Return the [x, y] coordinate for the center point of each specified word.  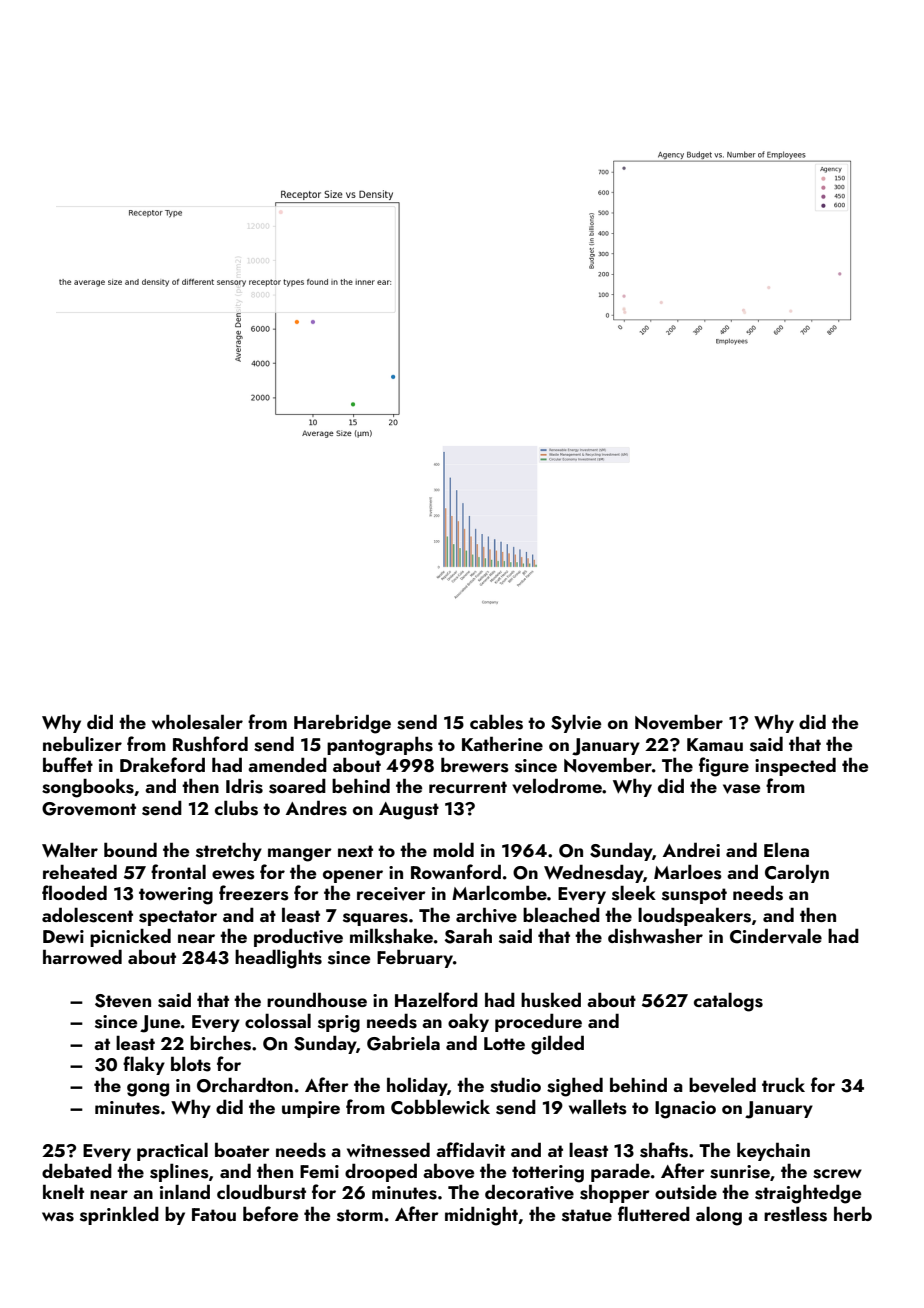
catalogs [728, 1002]
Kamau [715, 744]
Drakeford [162, 764]
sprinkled [119, 1215]
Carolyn [797, 873]
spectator [178, 918]
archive [486, 915]
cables [496, 722]
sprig [339, 1024]
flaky [144, 1065]
